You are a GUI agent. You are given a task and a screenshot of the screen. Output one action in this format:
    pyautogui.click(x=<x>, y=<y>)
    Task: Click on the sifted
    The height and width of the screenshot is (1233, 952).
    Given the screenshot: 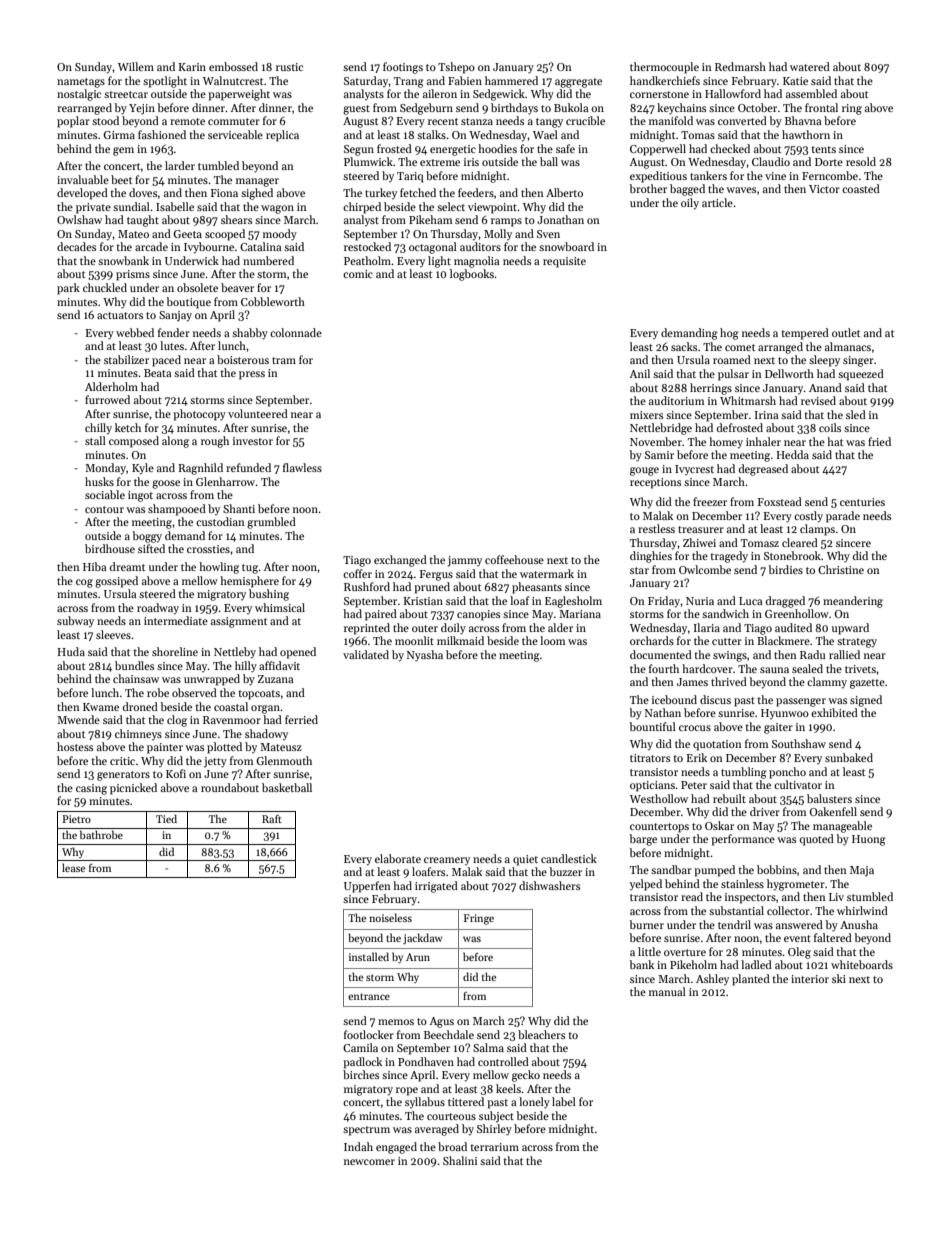 What is the action you would take?
    pyautogui.click(x=151, y=548)
